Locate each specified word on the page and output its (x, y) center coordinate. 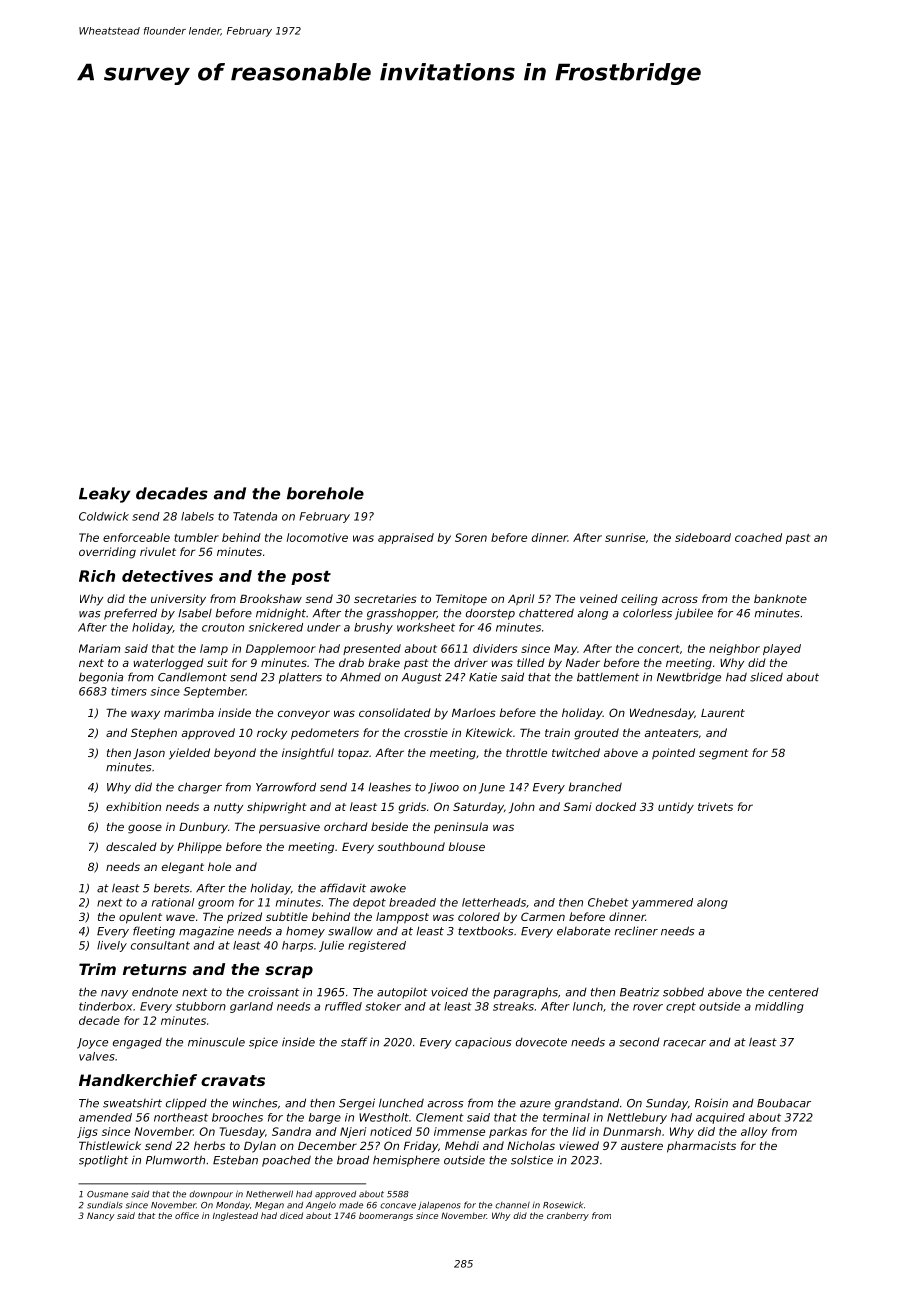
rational (173, 902)
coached (758, 537)
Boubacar (784, 1103)
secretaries (385, 598)
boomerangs (386, 1216)
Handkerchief (138, 1080)
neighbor (734, 649)
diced (291, 1215)
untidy (676, 808)
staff (354, 1042)
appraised (406, 538)
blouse (467, 846)
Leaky (105, 495)
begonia (101, 678)
